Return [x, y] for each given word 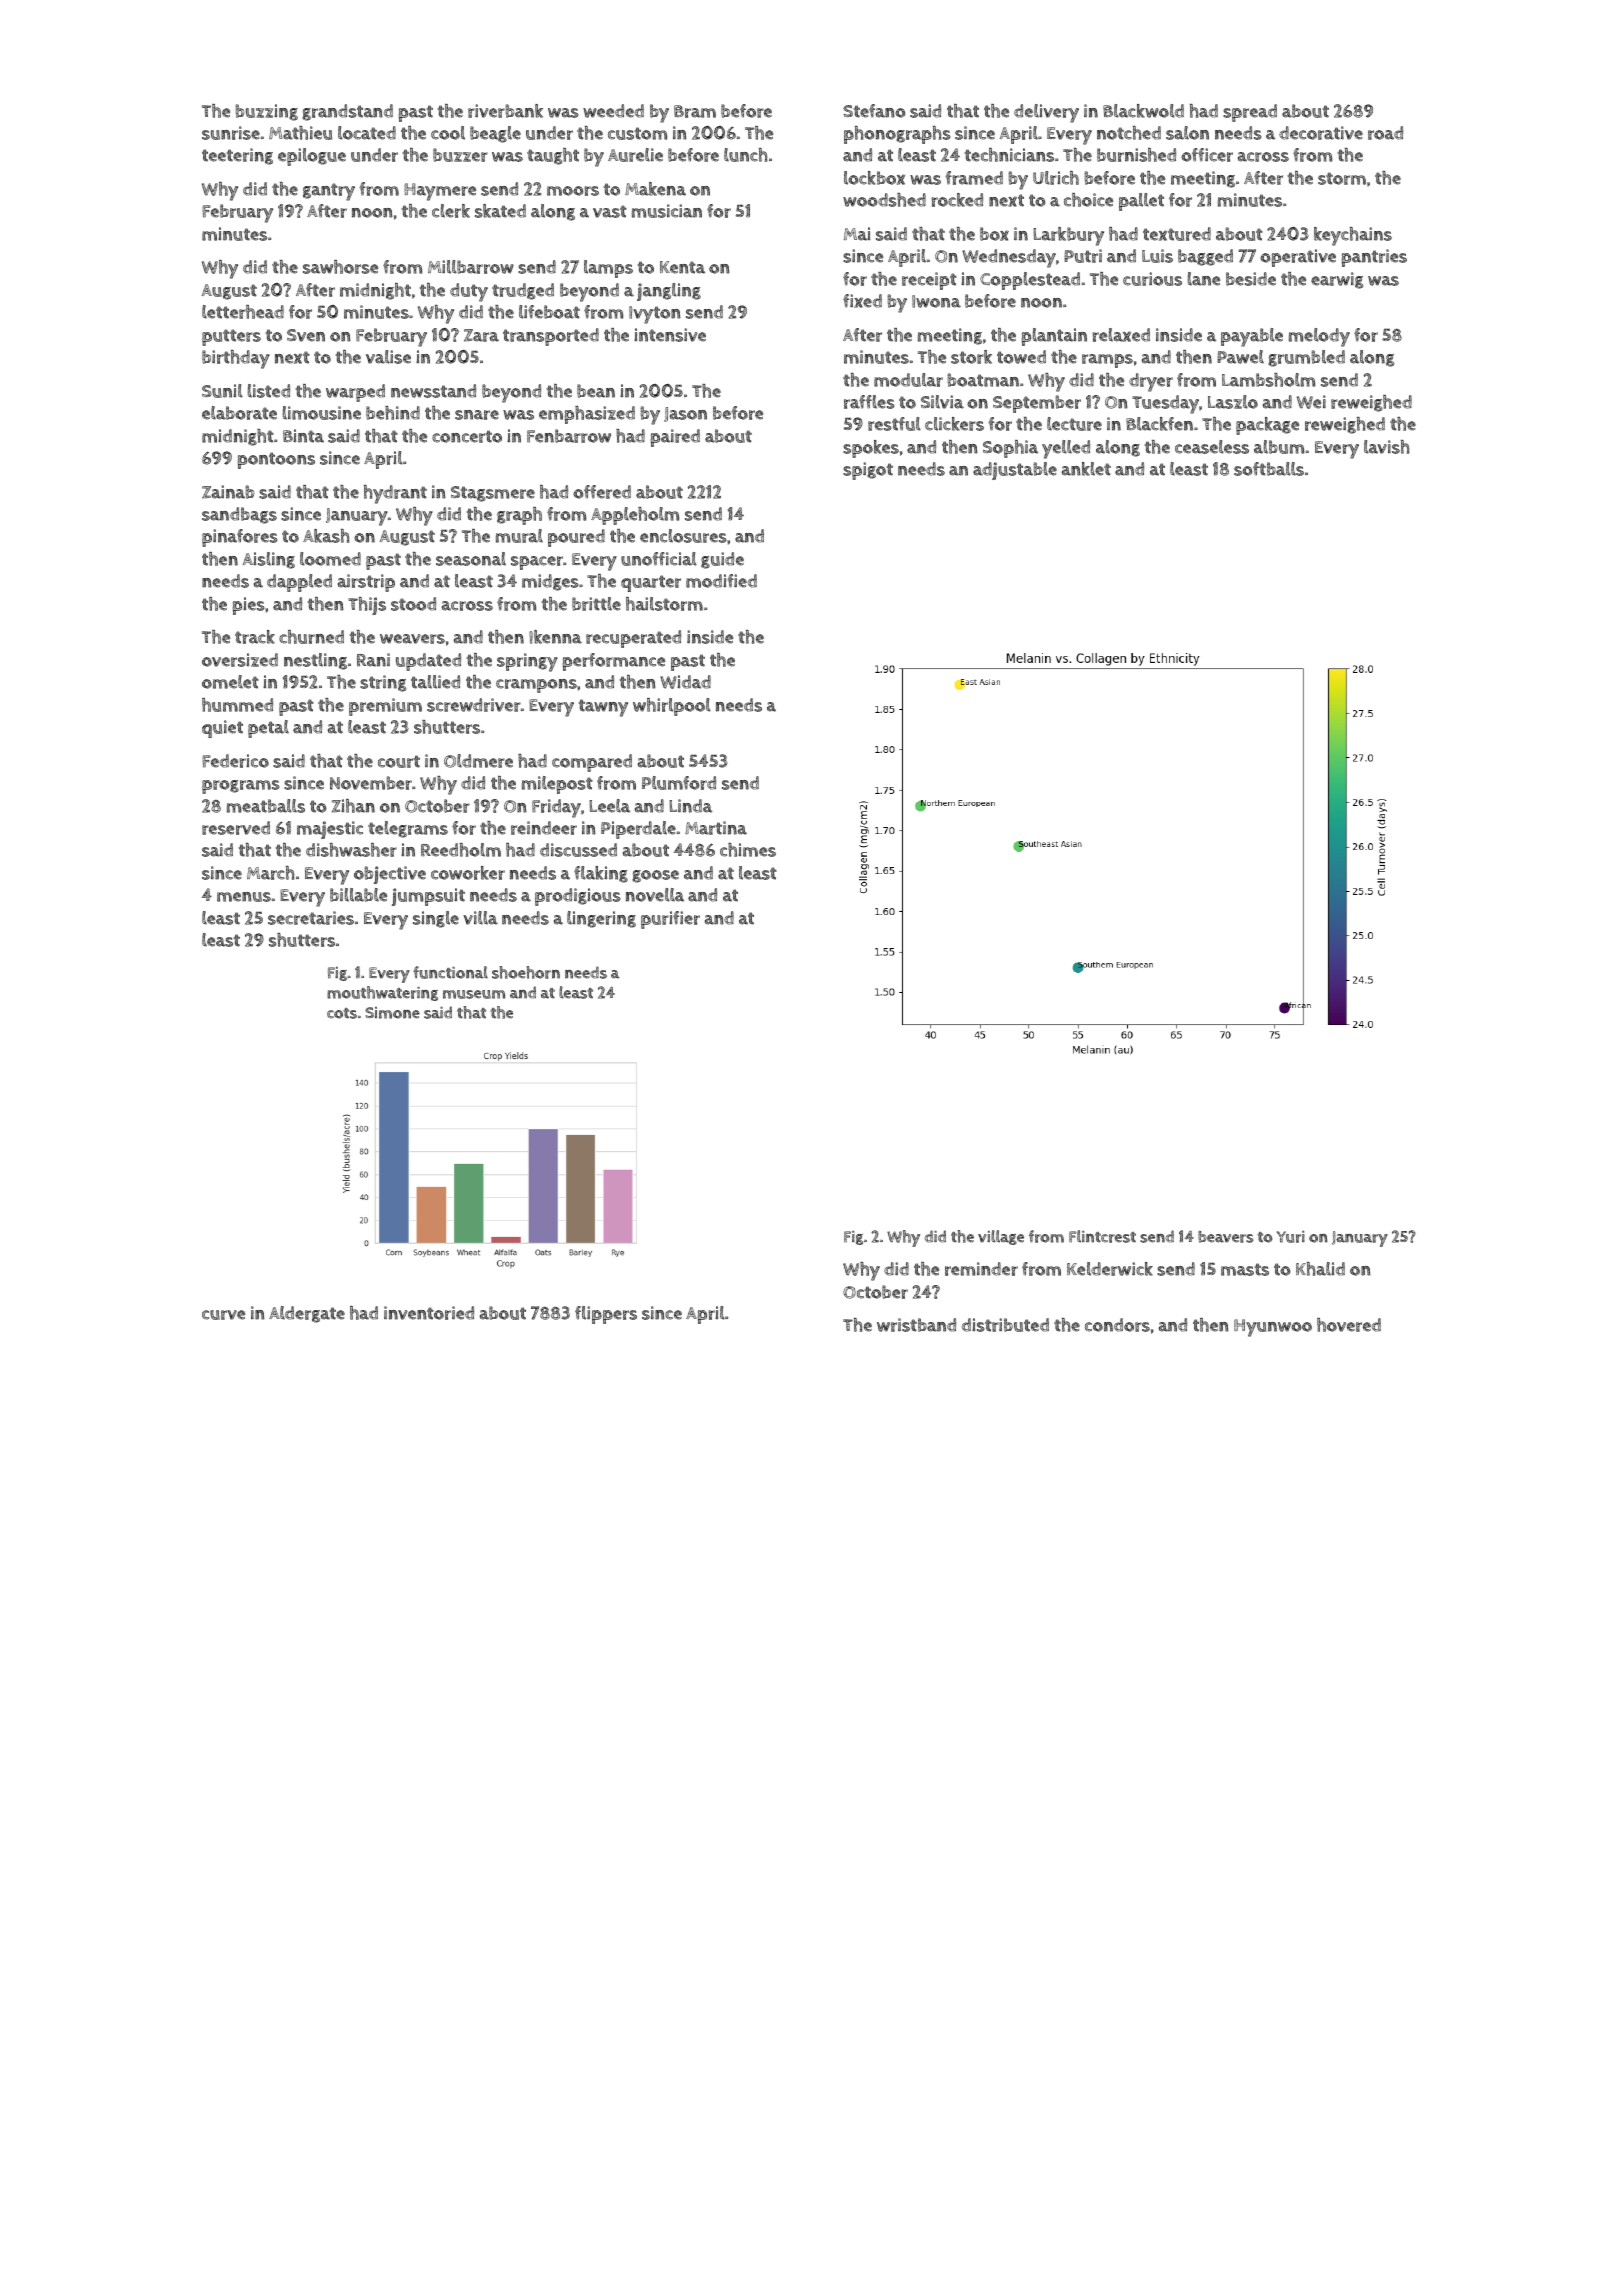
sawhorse [340, 267]
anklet [1086, 469]
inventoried [429, 1313]
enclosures [683, 536]
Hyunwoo [1273, 1328]
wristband [916, 1325]
